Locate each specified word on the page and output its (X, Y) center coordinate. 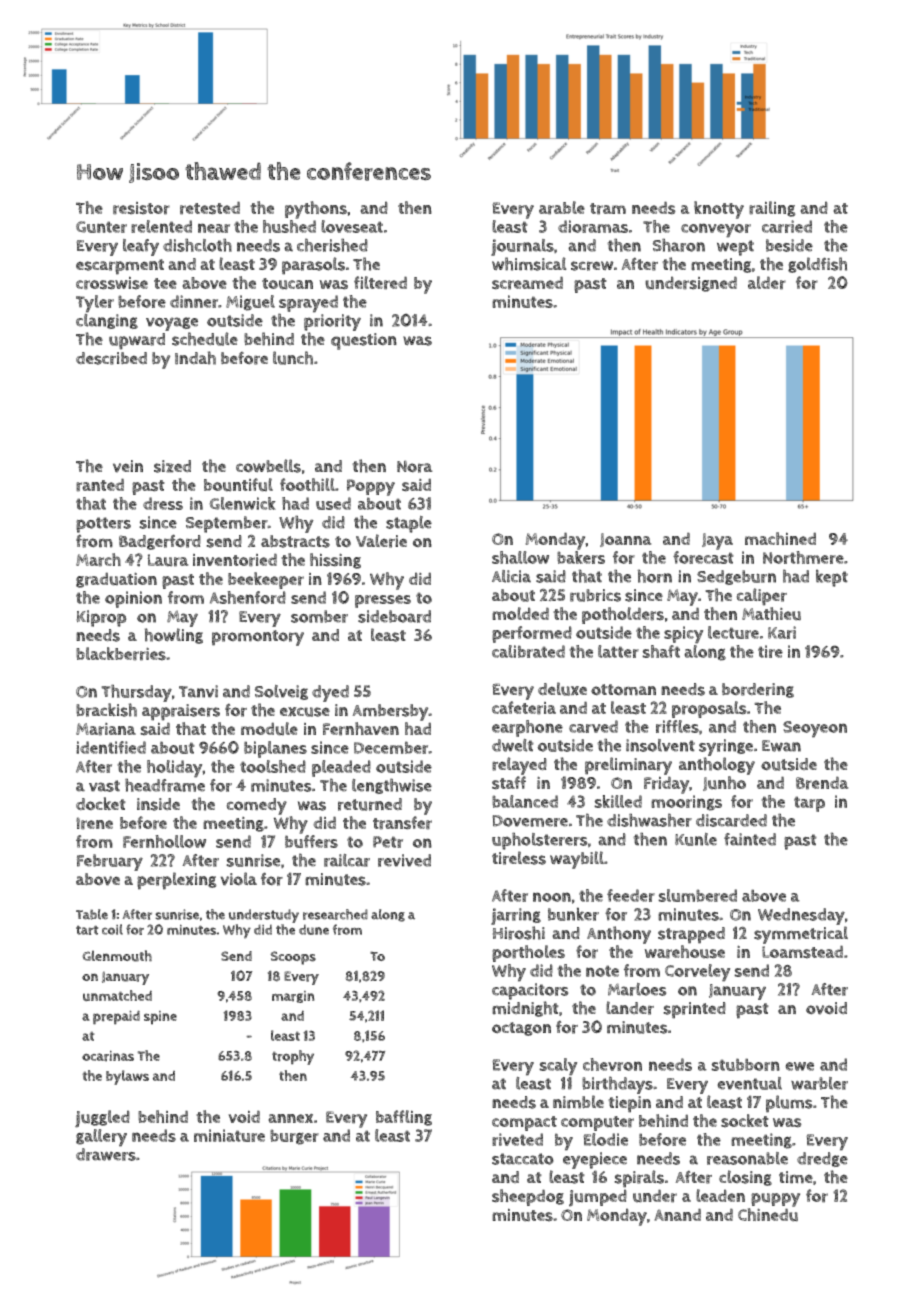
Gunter (101, 227)
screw (592, 266)
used (333, 503)
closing (745, 1178)
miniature (229, 1135)
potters (103, 525)
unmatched (117, 995)
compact (524, 1123)
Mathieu (771, 614)
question (364, 341)
